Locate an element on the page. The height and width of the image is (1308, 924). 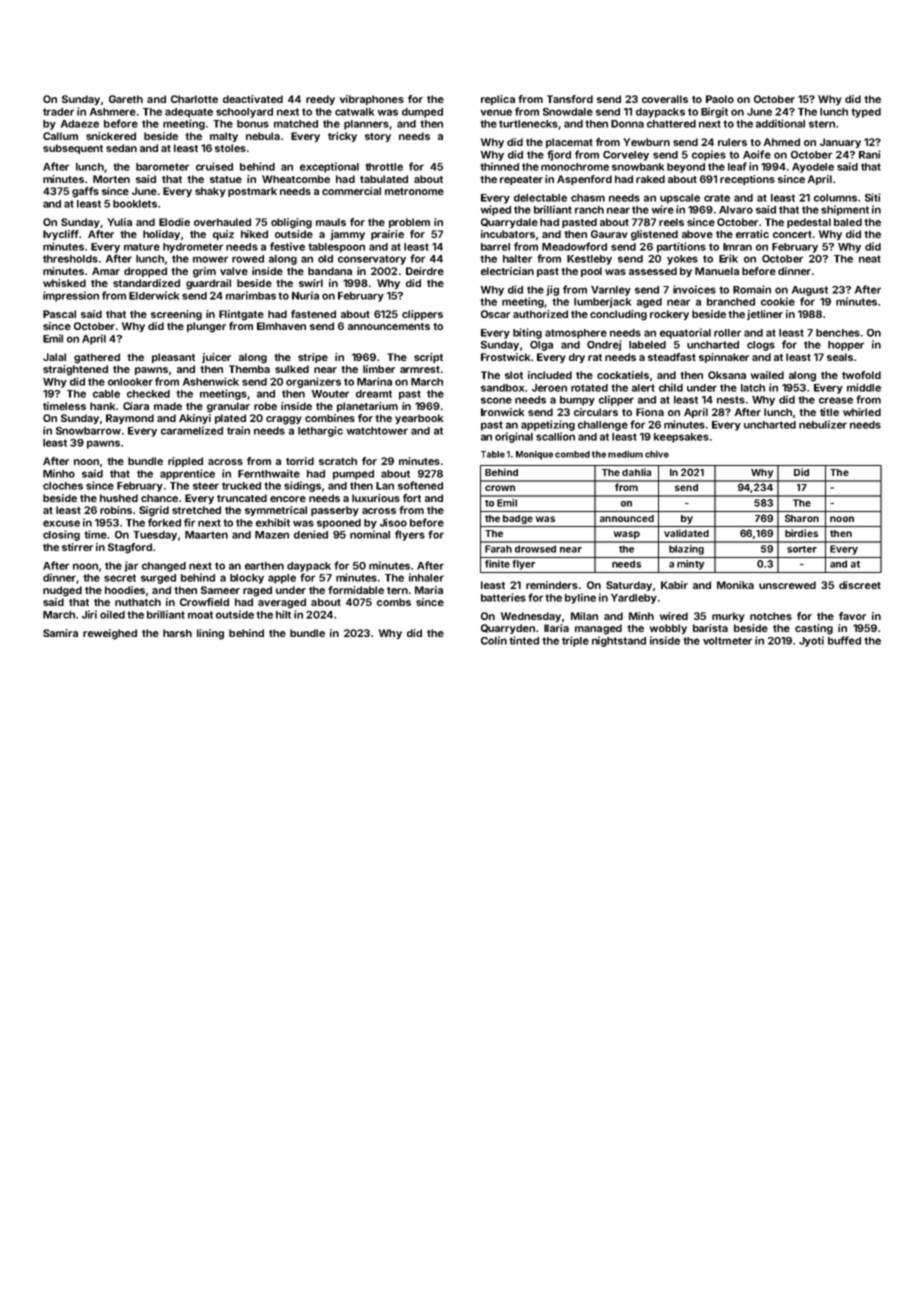
hilt is located at coordinates (283, 614).
